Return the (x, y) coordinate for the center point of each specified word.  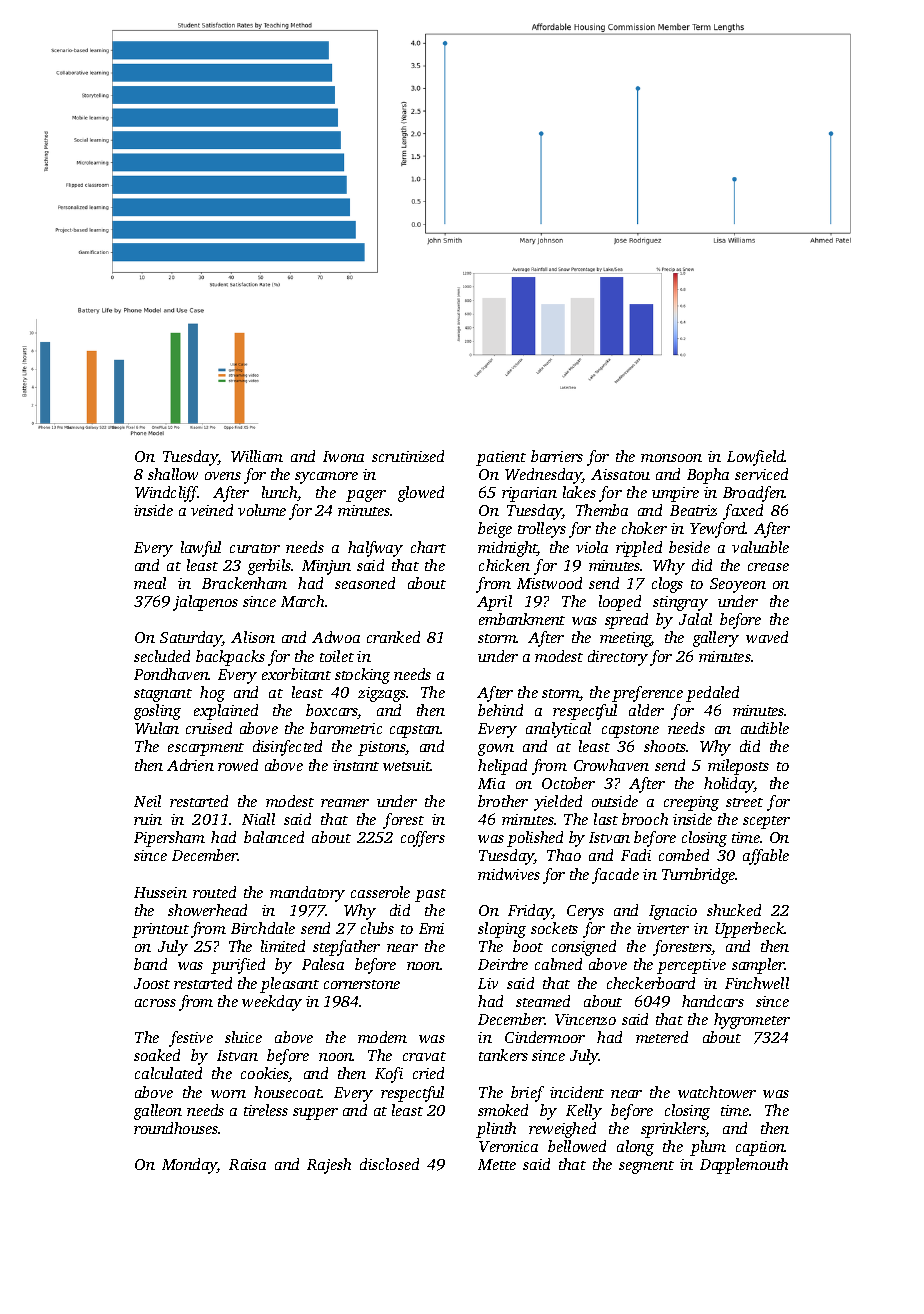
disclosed (389, 1164)
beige (495, 530)
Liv (488, 983)
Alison (253, 637)
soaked (157, 1055)
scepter (766, 822)
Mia (491, 783)
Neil (147, 801)
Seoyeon (738, 585)
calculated (168, 1073)
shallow (173, 474)
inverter (663, 928)
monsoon (671, 458)
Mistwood (549, 583)
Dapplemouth (744, 1166)
